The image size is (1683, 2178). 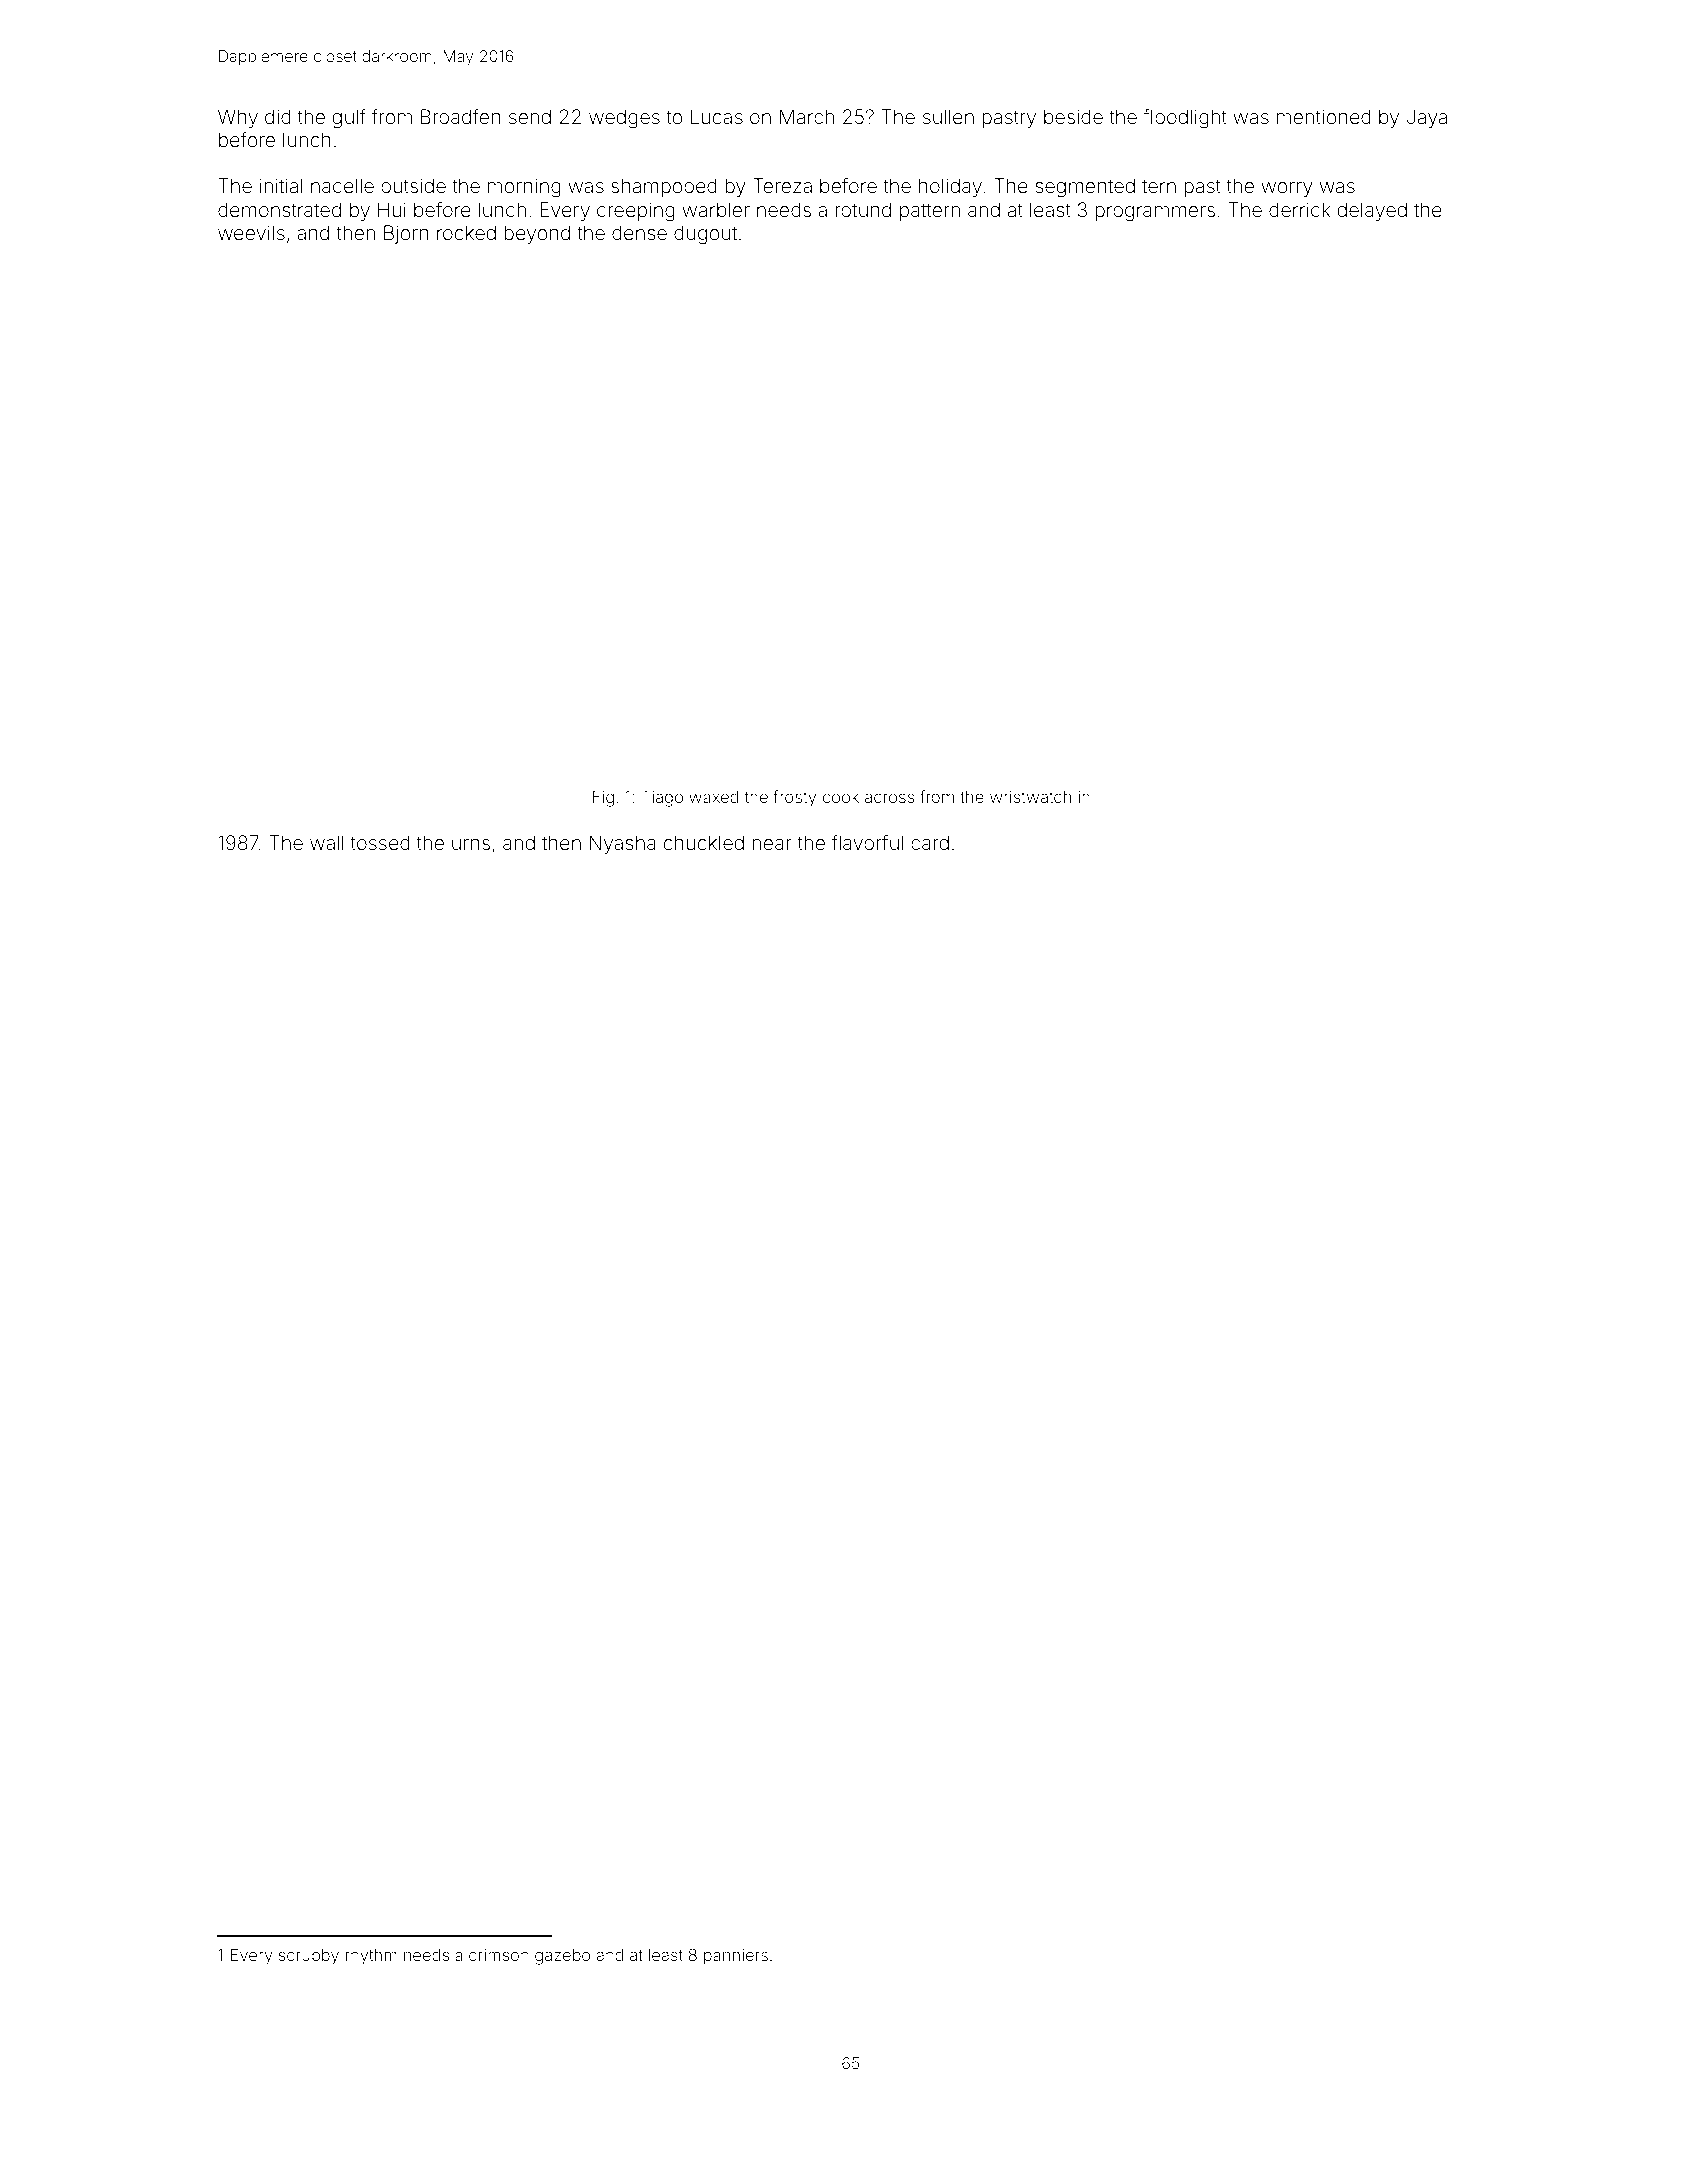 I want to click on card, so click(x=930, y=842).
